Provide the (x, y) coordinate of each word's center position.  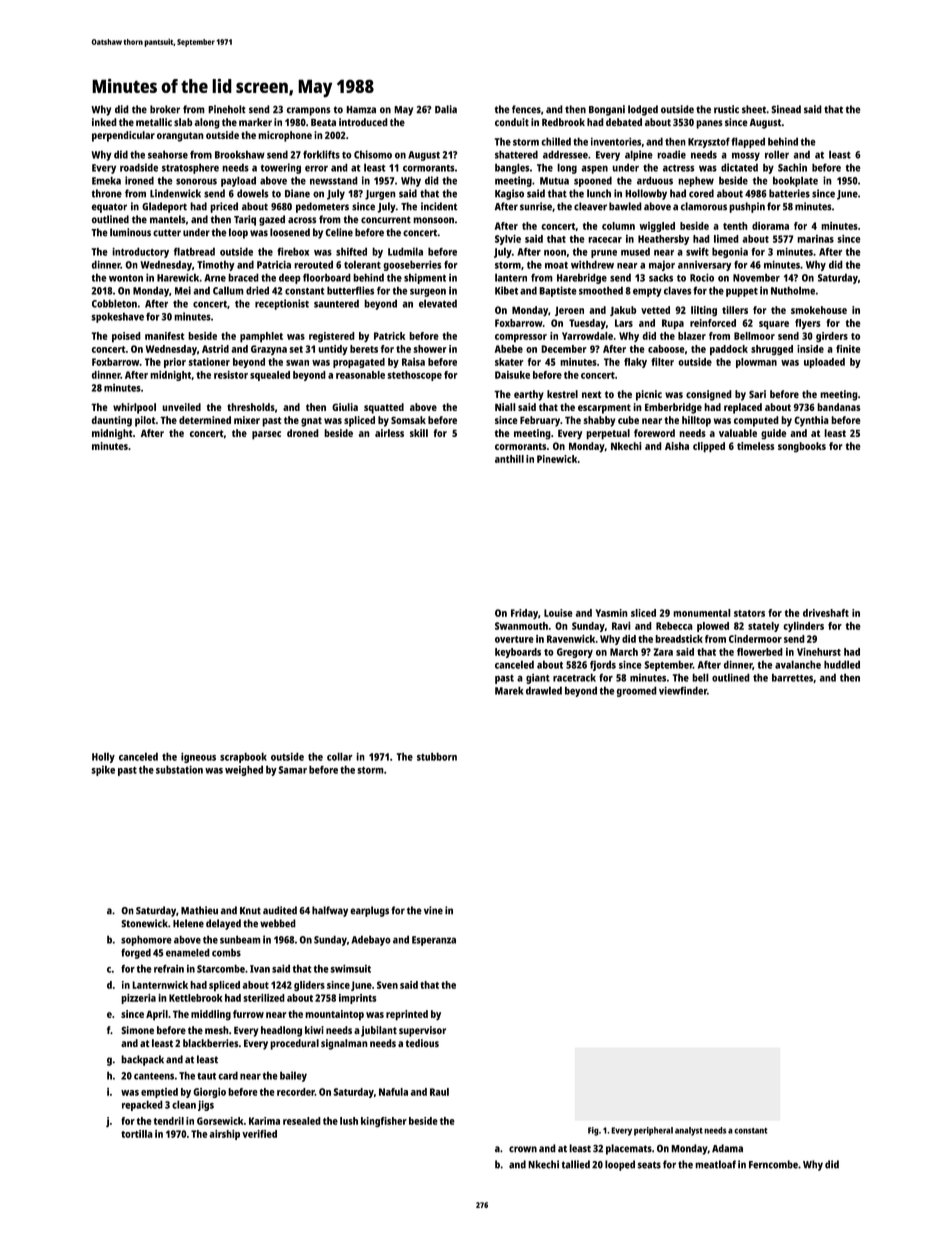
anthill (509, 459)
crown (523, 1149)
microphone (285, 136)
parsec (266, 435)
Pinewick (557, 459)
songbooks (802, 447)
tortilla (137, 1134)
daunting (112, 421)
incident (439, 206)
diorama (770, 226)
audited (280, 910)
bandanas (839, 407)
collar (340, 756)
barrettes (792, 677)
